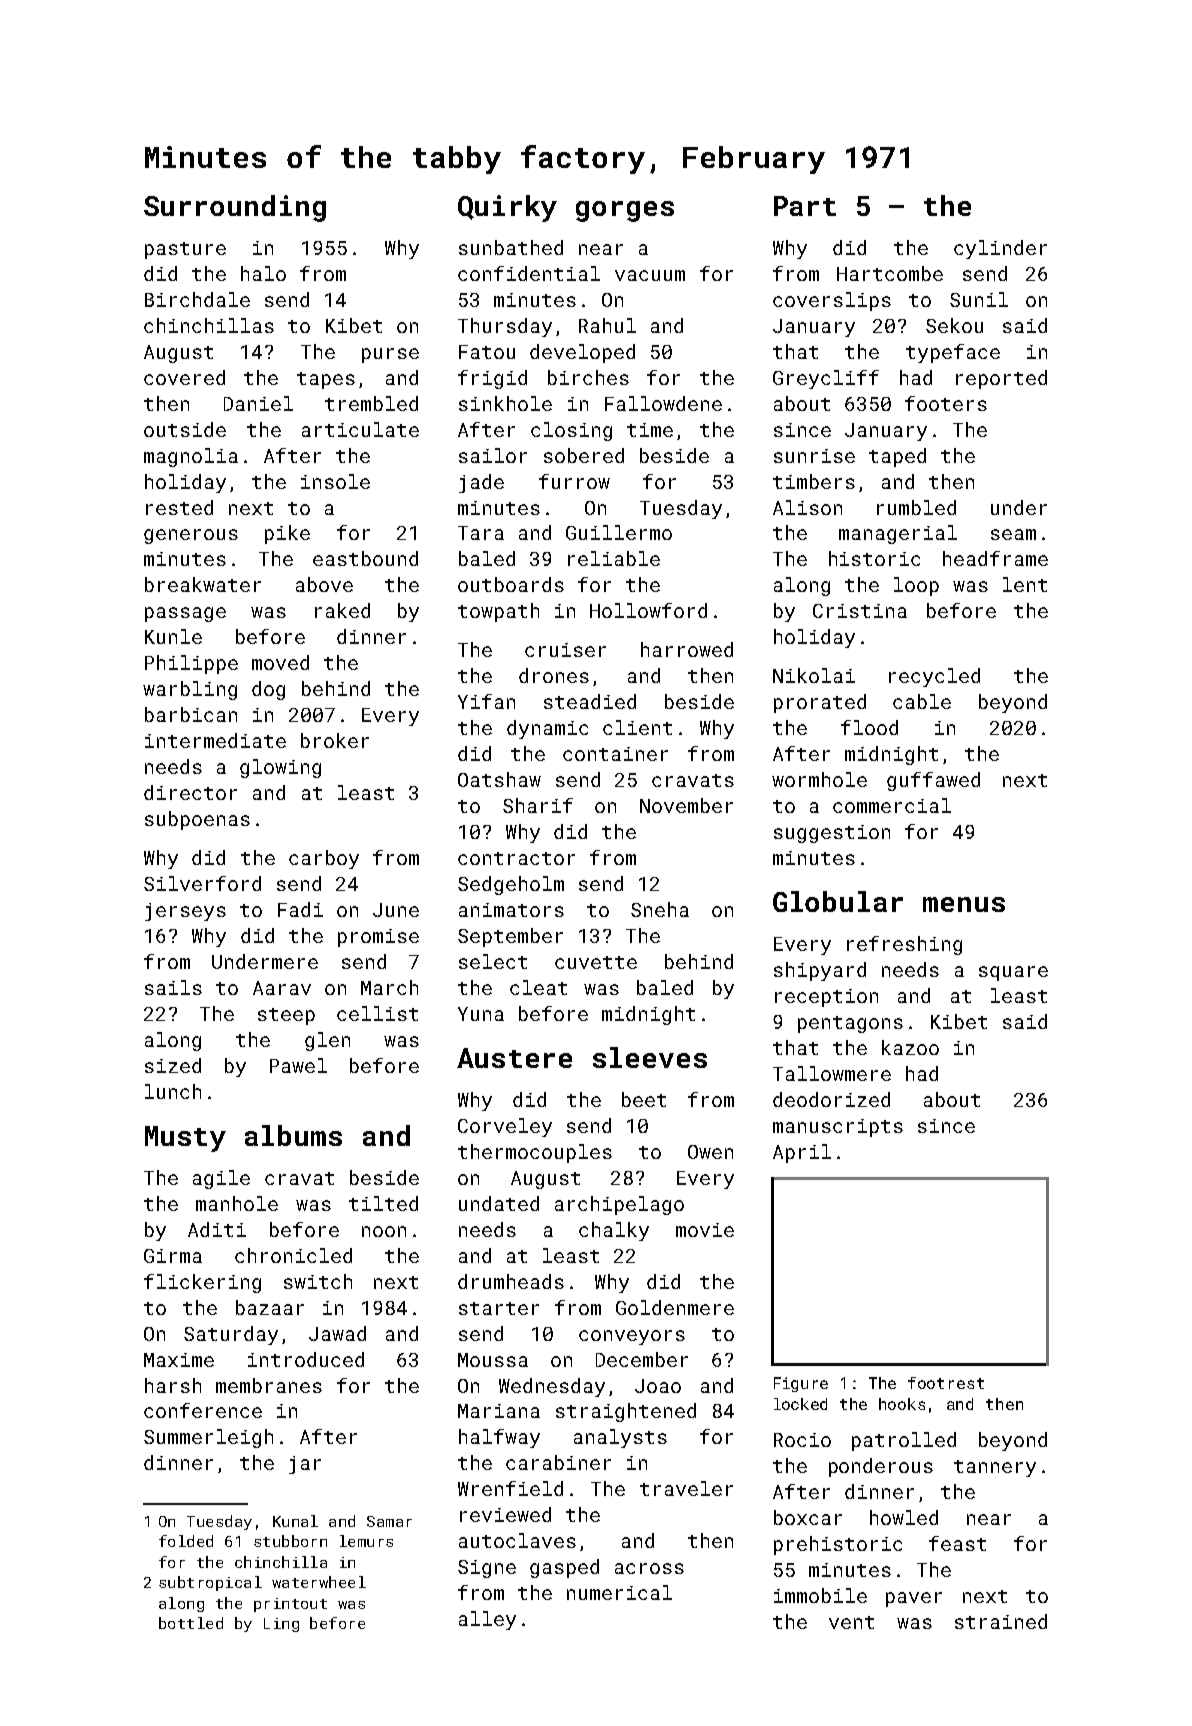 The height and width of the screenshot is (1726, 1192). Describe the element at coordinates (1013, 973) in the screenshot. I see `square` at that location.
